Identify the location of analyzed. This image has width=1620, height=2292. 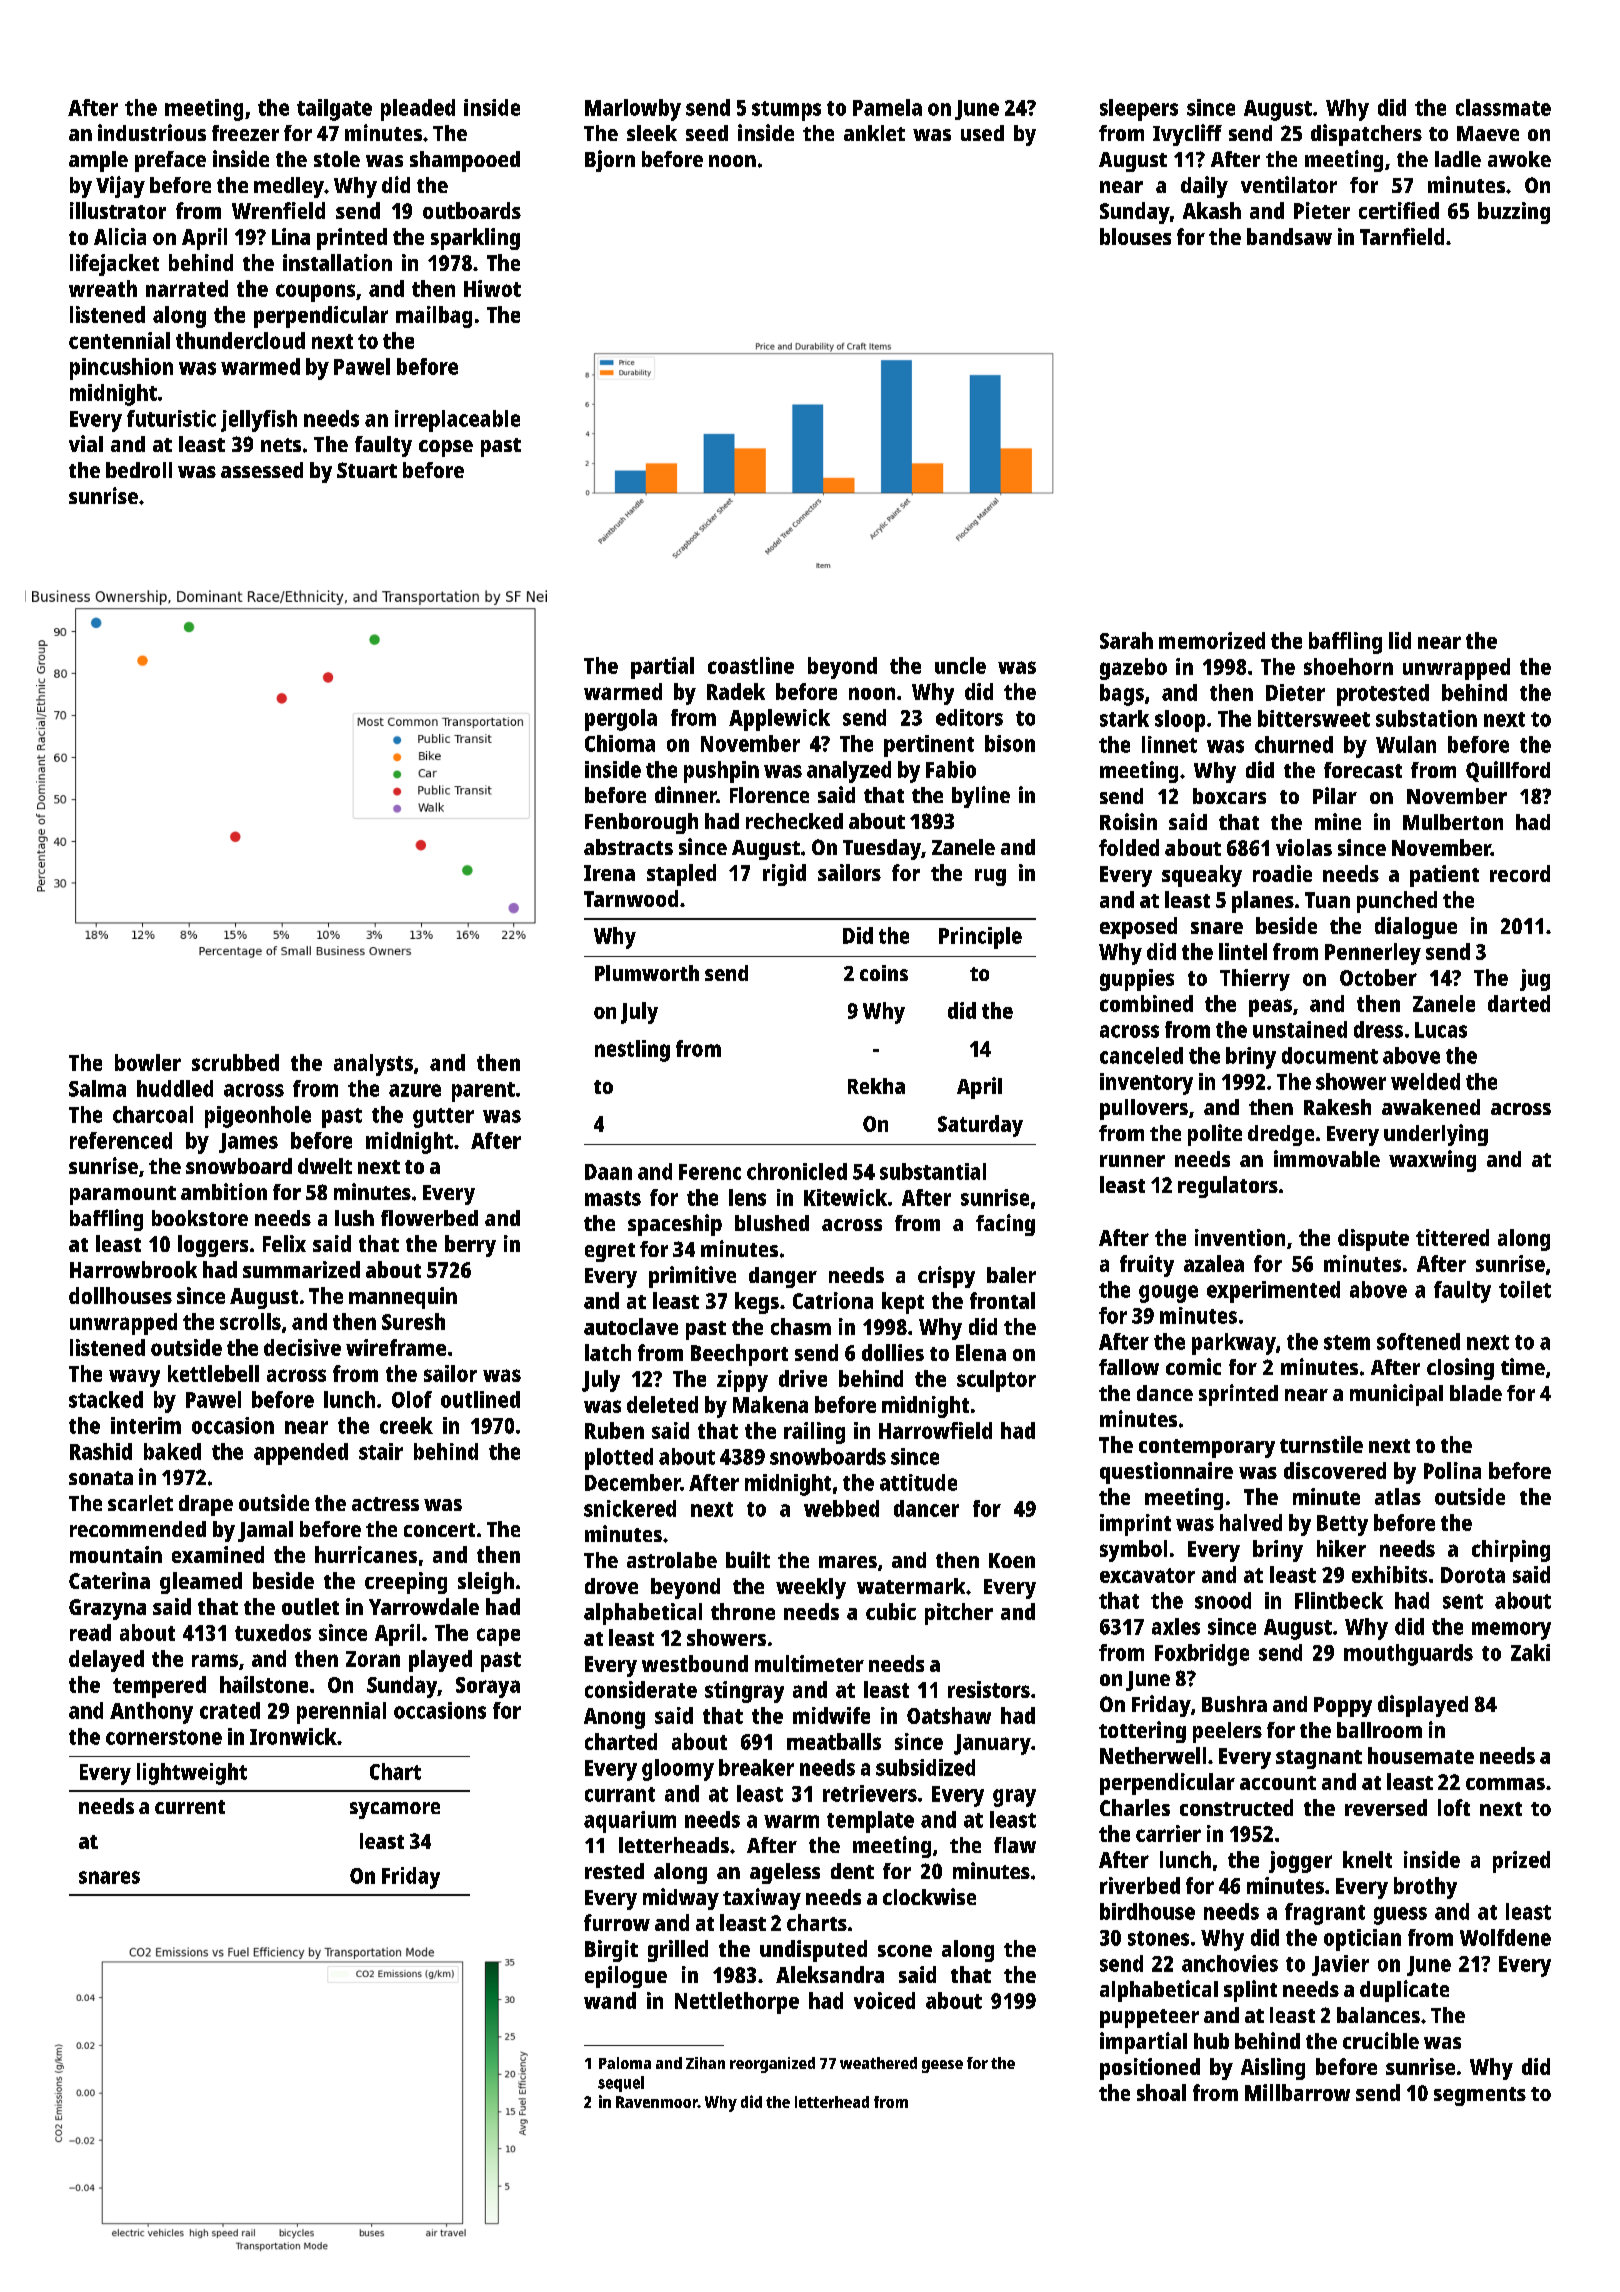
(849, 772).
